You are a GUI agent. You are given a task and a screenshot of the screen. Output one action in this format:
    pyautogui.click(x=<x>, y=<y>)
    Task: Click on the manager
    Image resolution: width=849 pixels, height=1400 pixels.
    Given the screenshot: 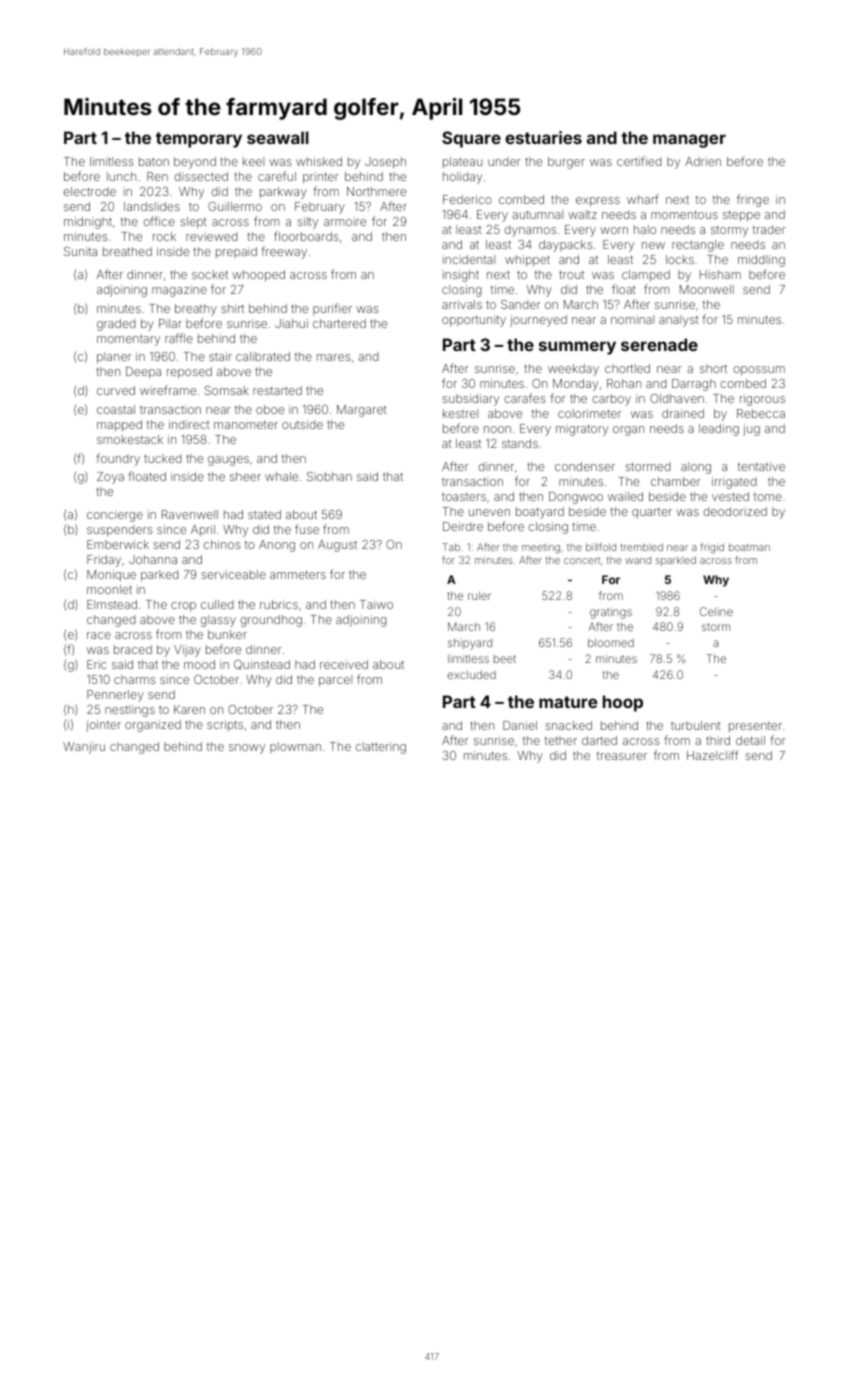 What is the action you would take?
    pyautogui.click(x=689, y=141)
